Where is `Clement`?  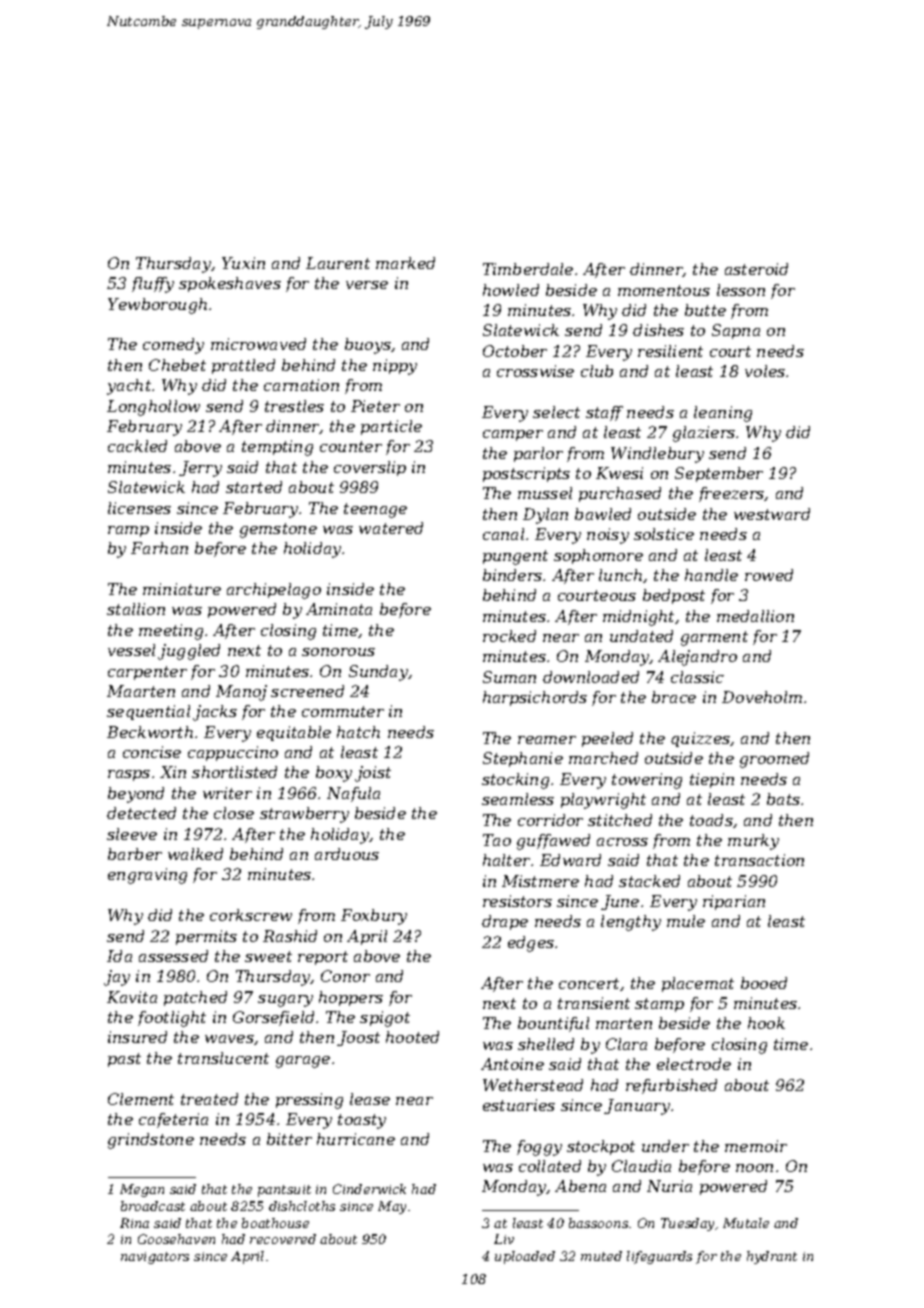 Clement is located at coordinates (141, 1099).
